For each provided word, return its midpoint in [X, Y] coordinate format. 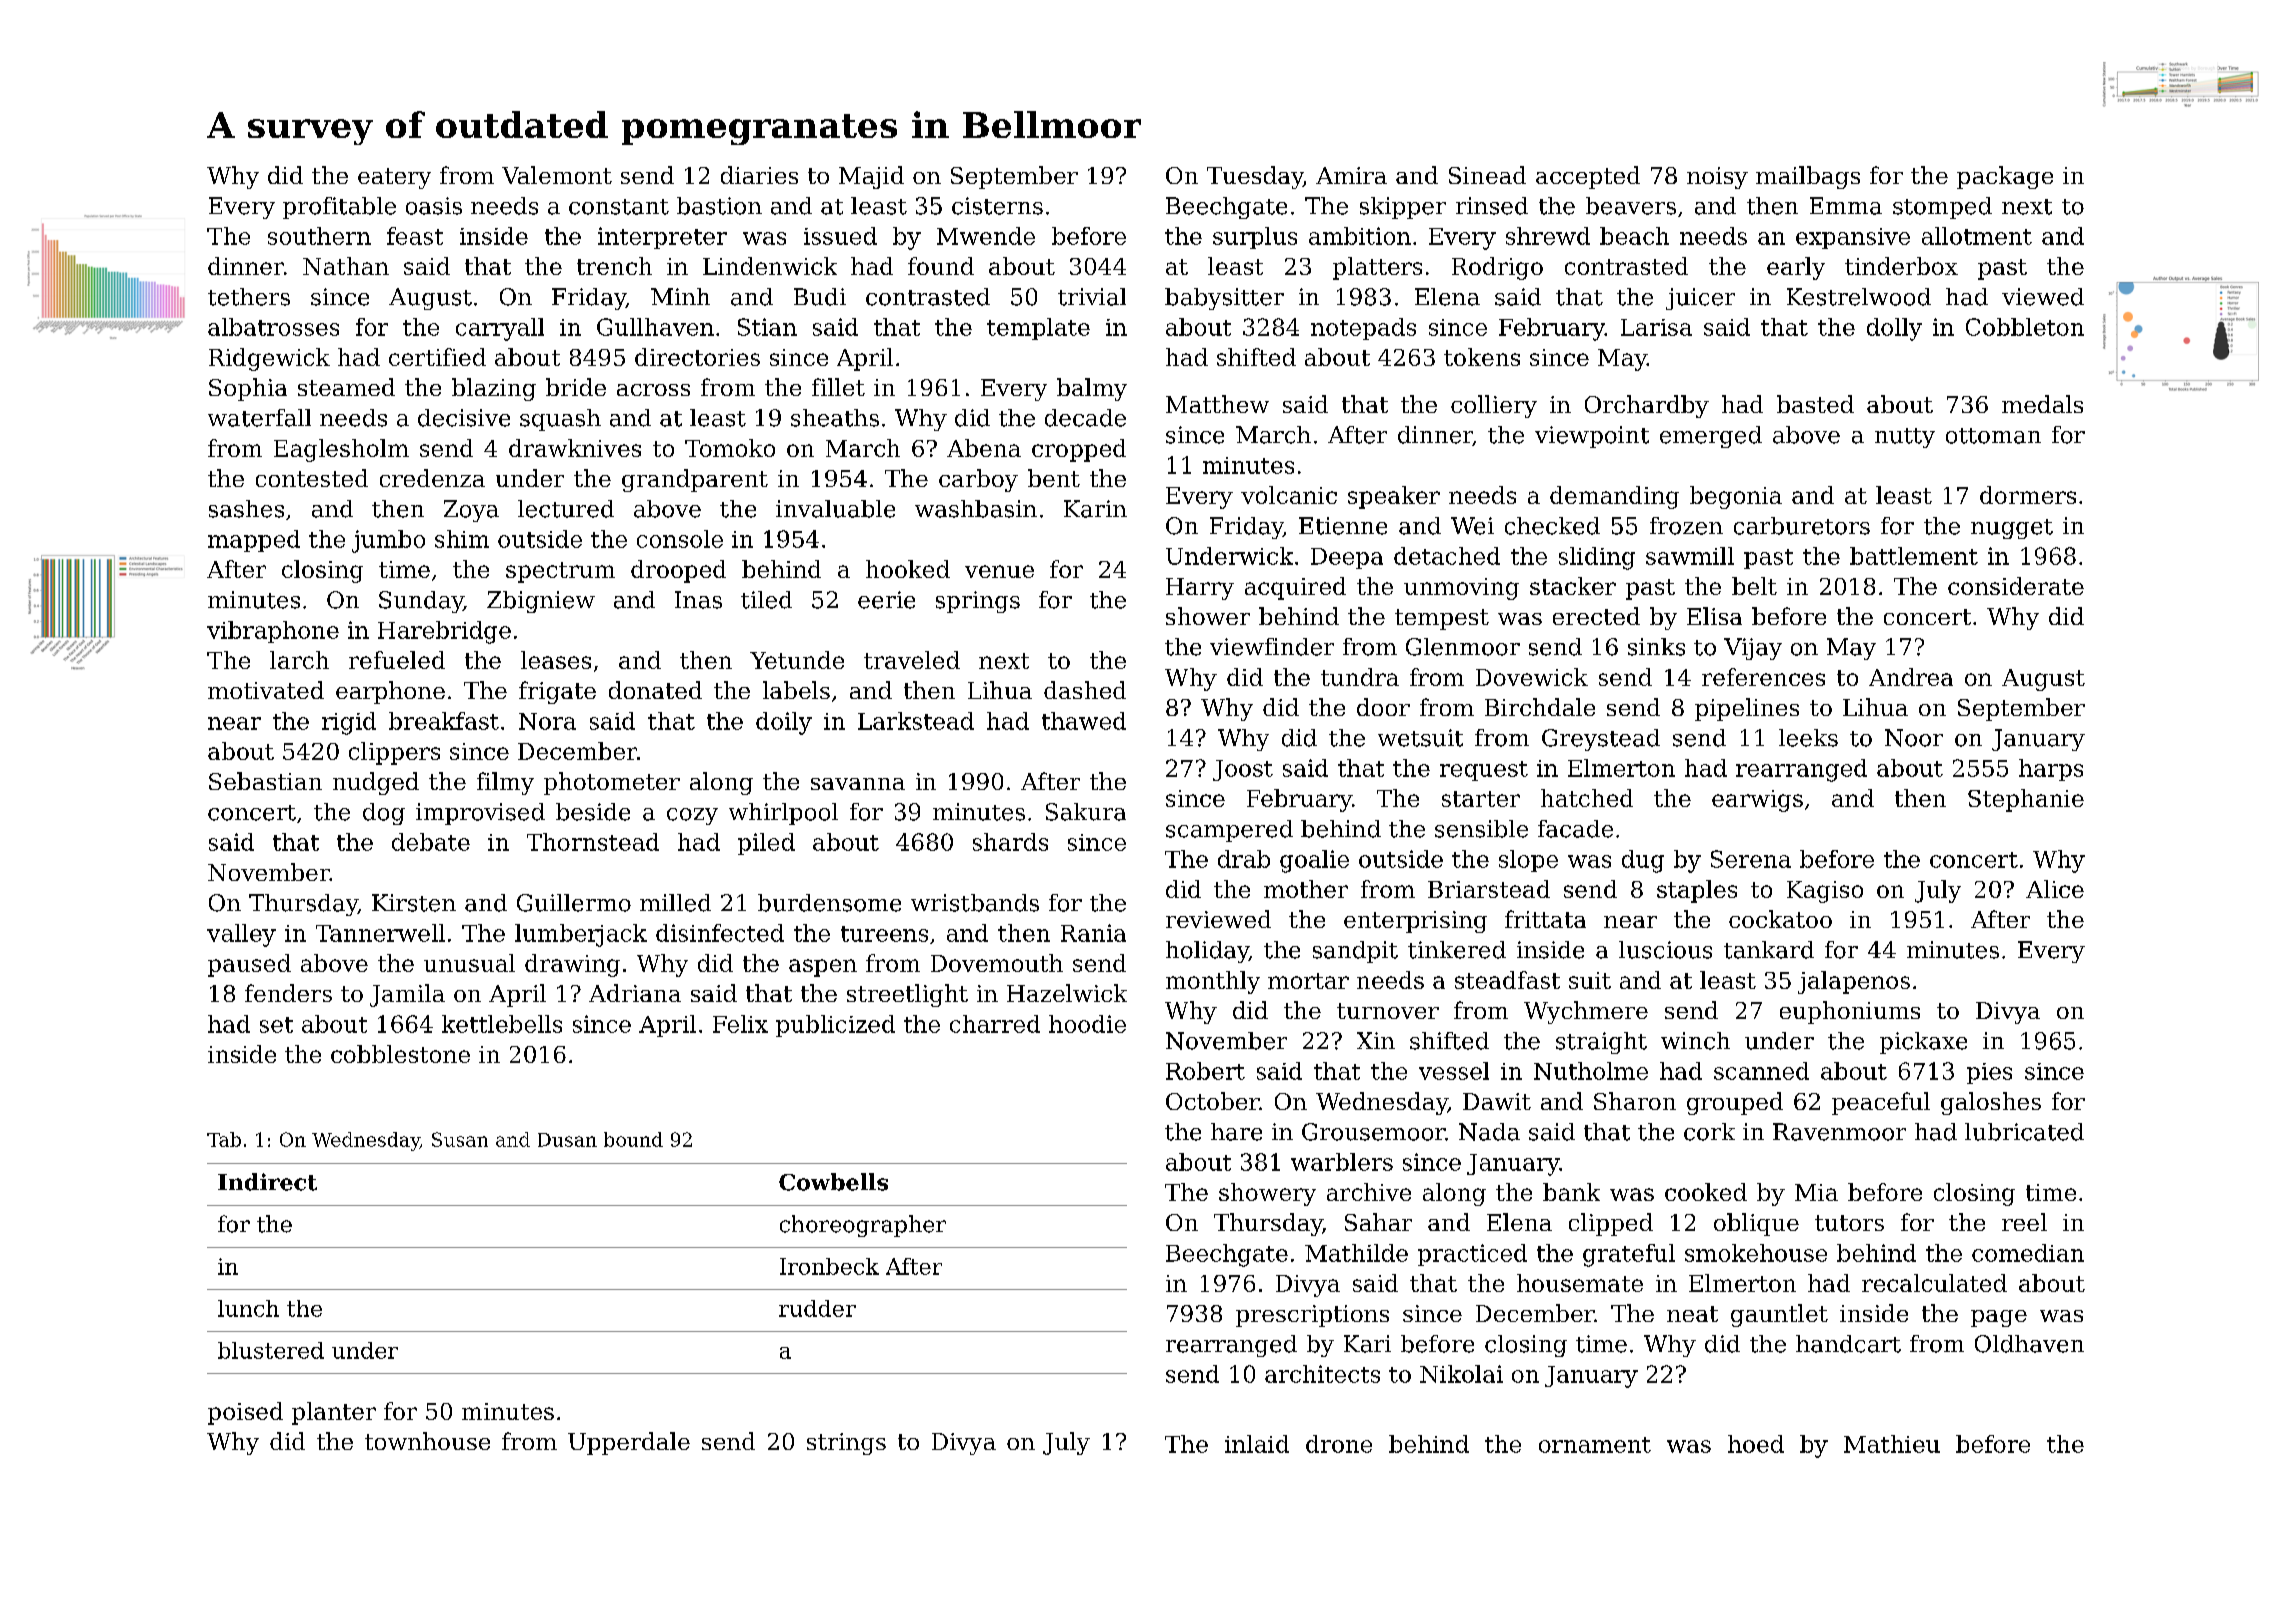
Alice [2055, 889]
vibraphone [273, 632]
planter [334, 1413]
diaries [759, 175]
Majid [871, 177]
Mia [1816, 1192]
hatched [1587, 798]
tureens [884, 934]
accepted [1588, 177]
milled [675, 903]
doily [784, 723]
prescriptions [1312, 1316]
